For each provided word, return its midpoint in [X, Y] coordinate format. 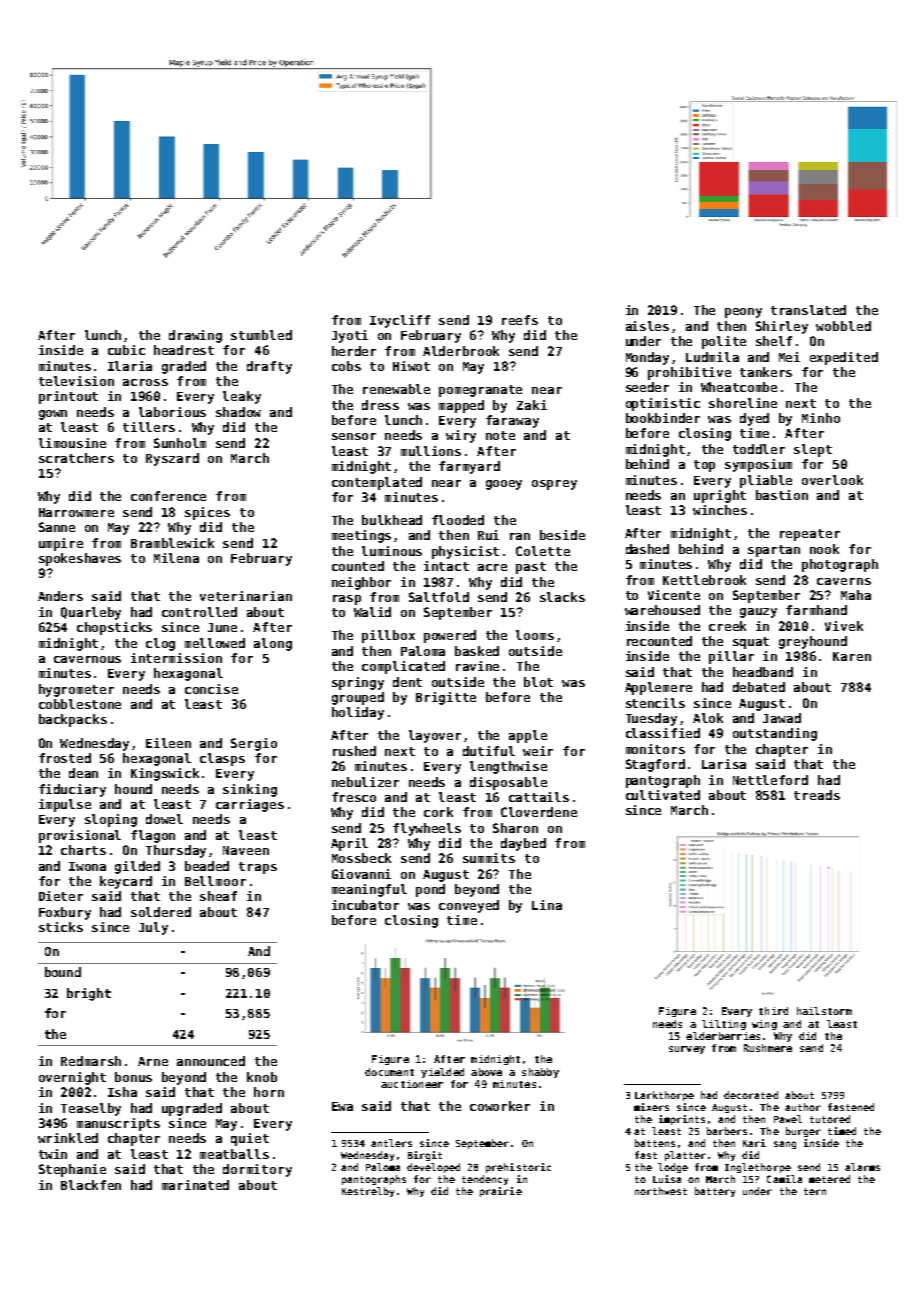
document [389, 1072]
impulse [65, 805]
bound [63, 972]
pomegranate [480, 391]
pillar [731, 657]
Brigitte [446, 698]
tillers [149, 427]
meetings [361, 536]
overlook [832, 480]
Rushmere [768, 1048]
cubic [126, 350]
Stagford [655, 765]
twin [53, 1154]
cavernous [87, 659]
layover [435, 736]
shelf [774, 341]
